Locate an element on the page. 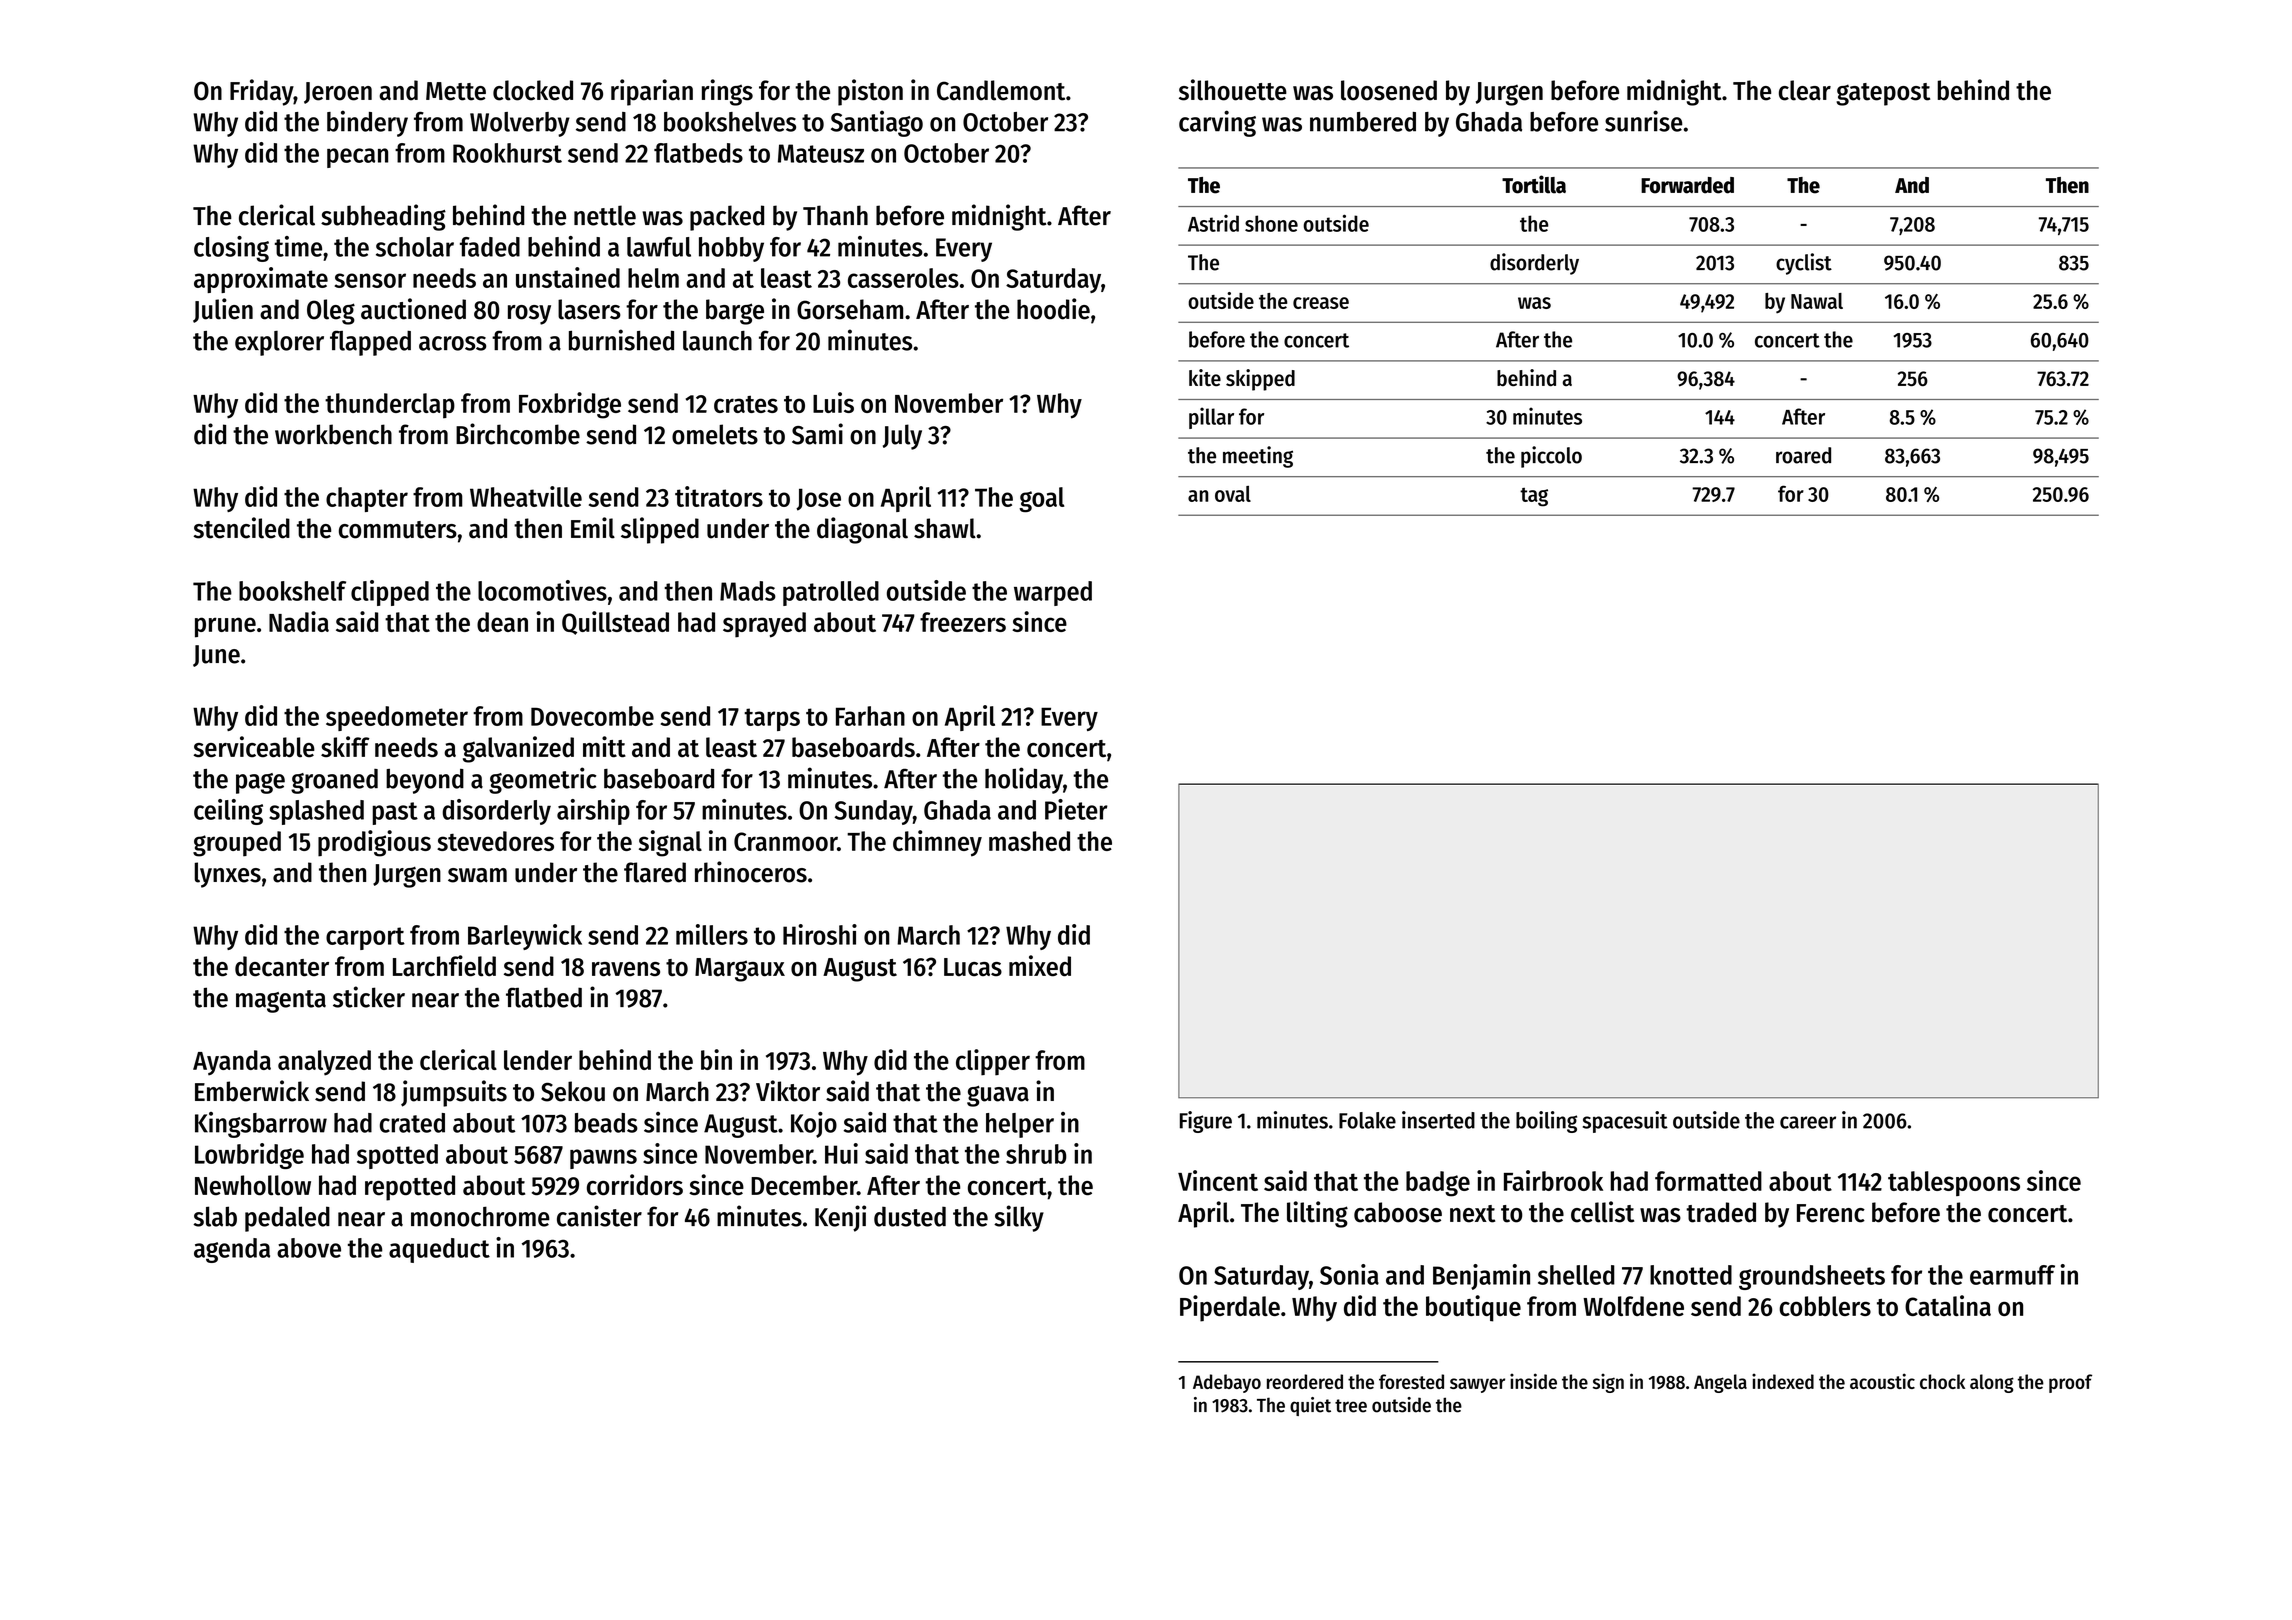  spacesuit is located at coordinates (1625, 1122).
